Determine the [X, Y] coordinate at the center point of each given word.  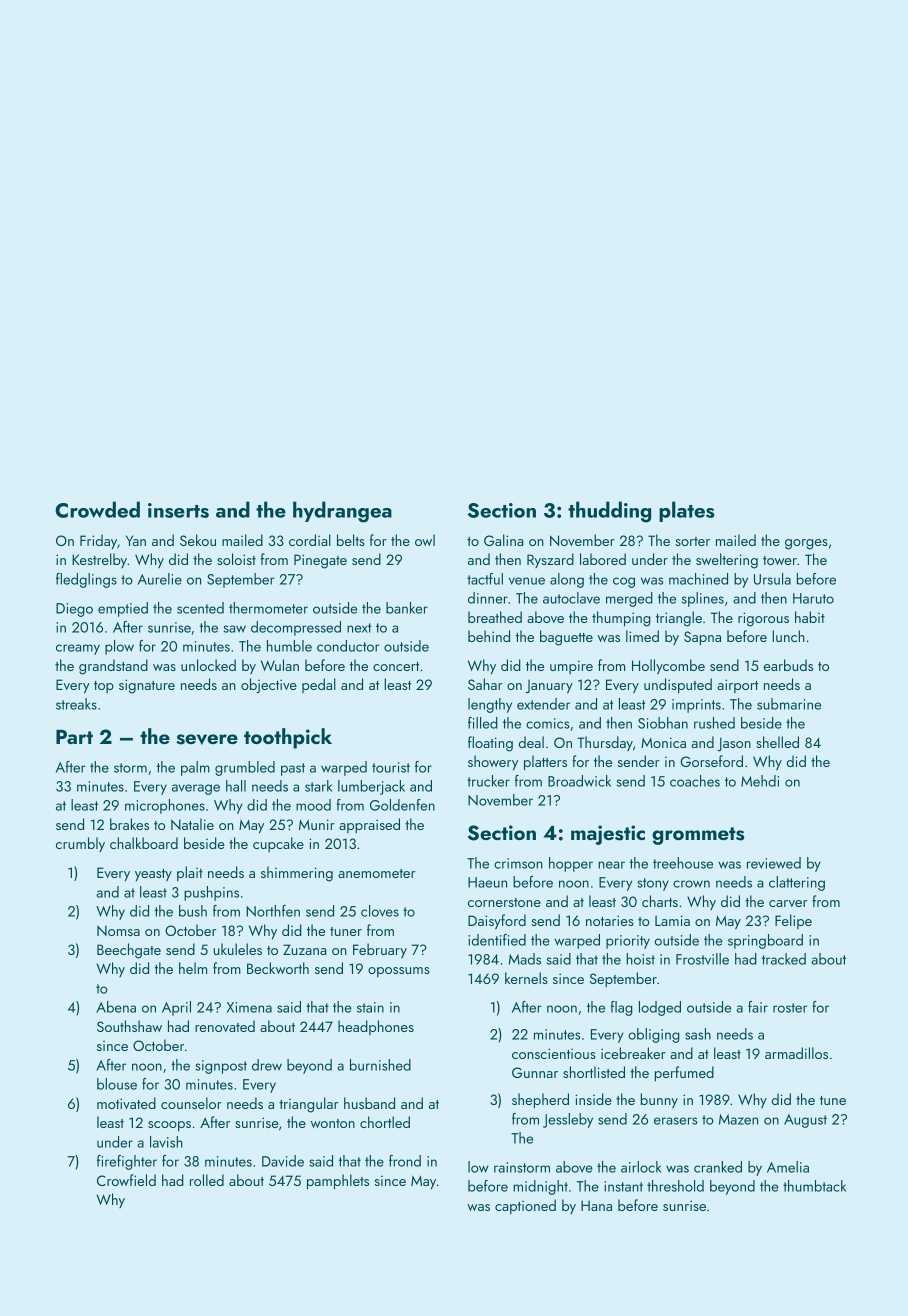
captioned [525, 1206]
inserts [178, 510]
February [380, 950]
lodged [660, 1008]
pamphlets [338, 1182]
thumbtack [814, 1186]
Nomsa [118, 930]
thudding [609, 512]
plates [686, 511]
